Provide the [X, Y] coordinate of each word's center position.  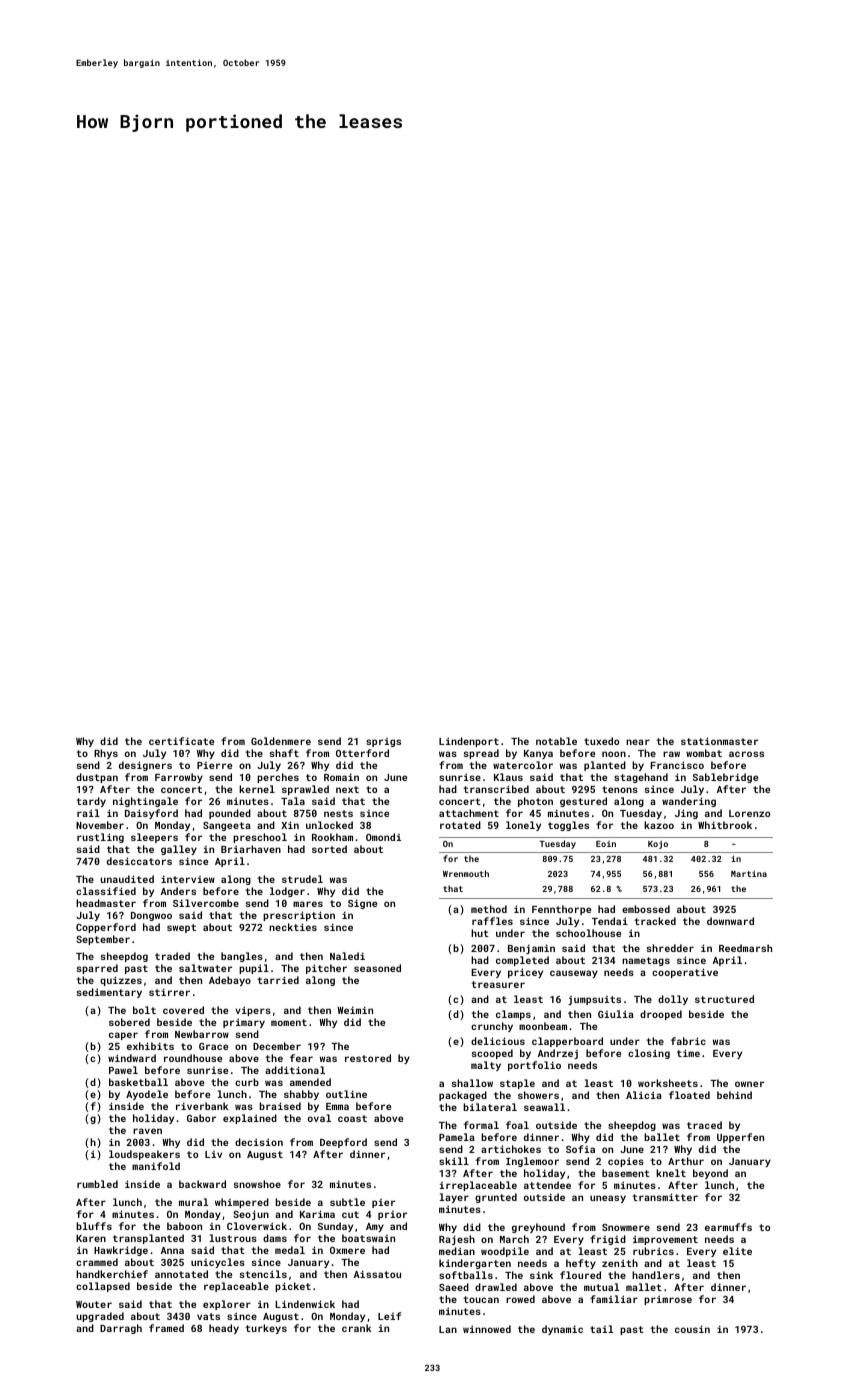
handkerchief [112, 1274]
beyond [710, 1174]
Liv [213, 1154]
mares [308, 904]
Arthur [686, 1161]
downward [730, 921]
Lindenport [469, 742]
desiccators [139, 861]
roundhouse [193, 1058]
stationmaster [719, 741]
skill [454, 1161]
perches [278, 778]
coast [352, 1118]
